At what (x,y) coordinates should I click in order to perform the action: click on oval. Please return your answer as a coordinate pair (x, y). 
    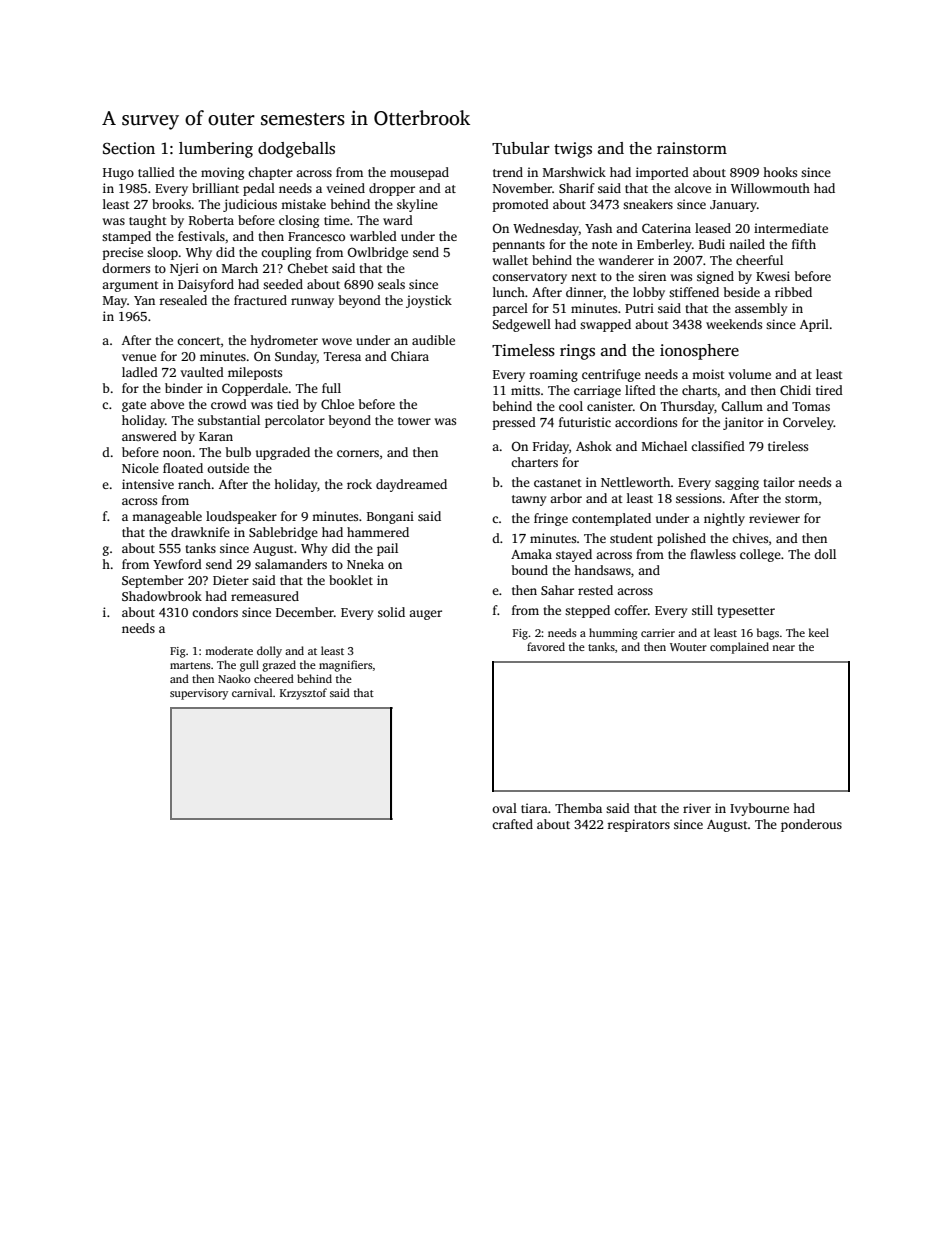
    Looking at the image, I should click on (504, 808).
